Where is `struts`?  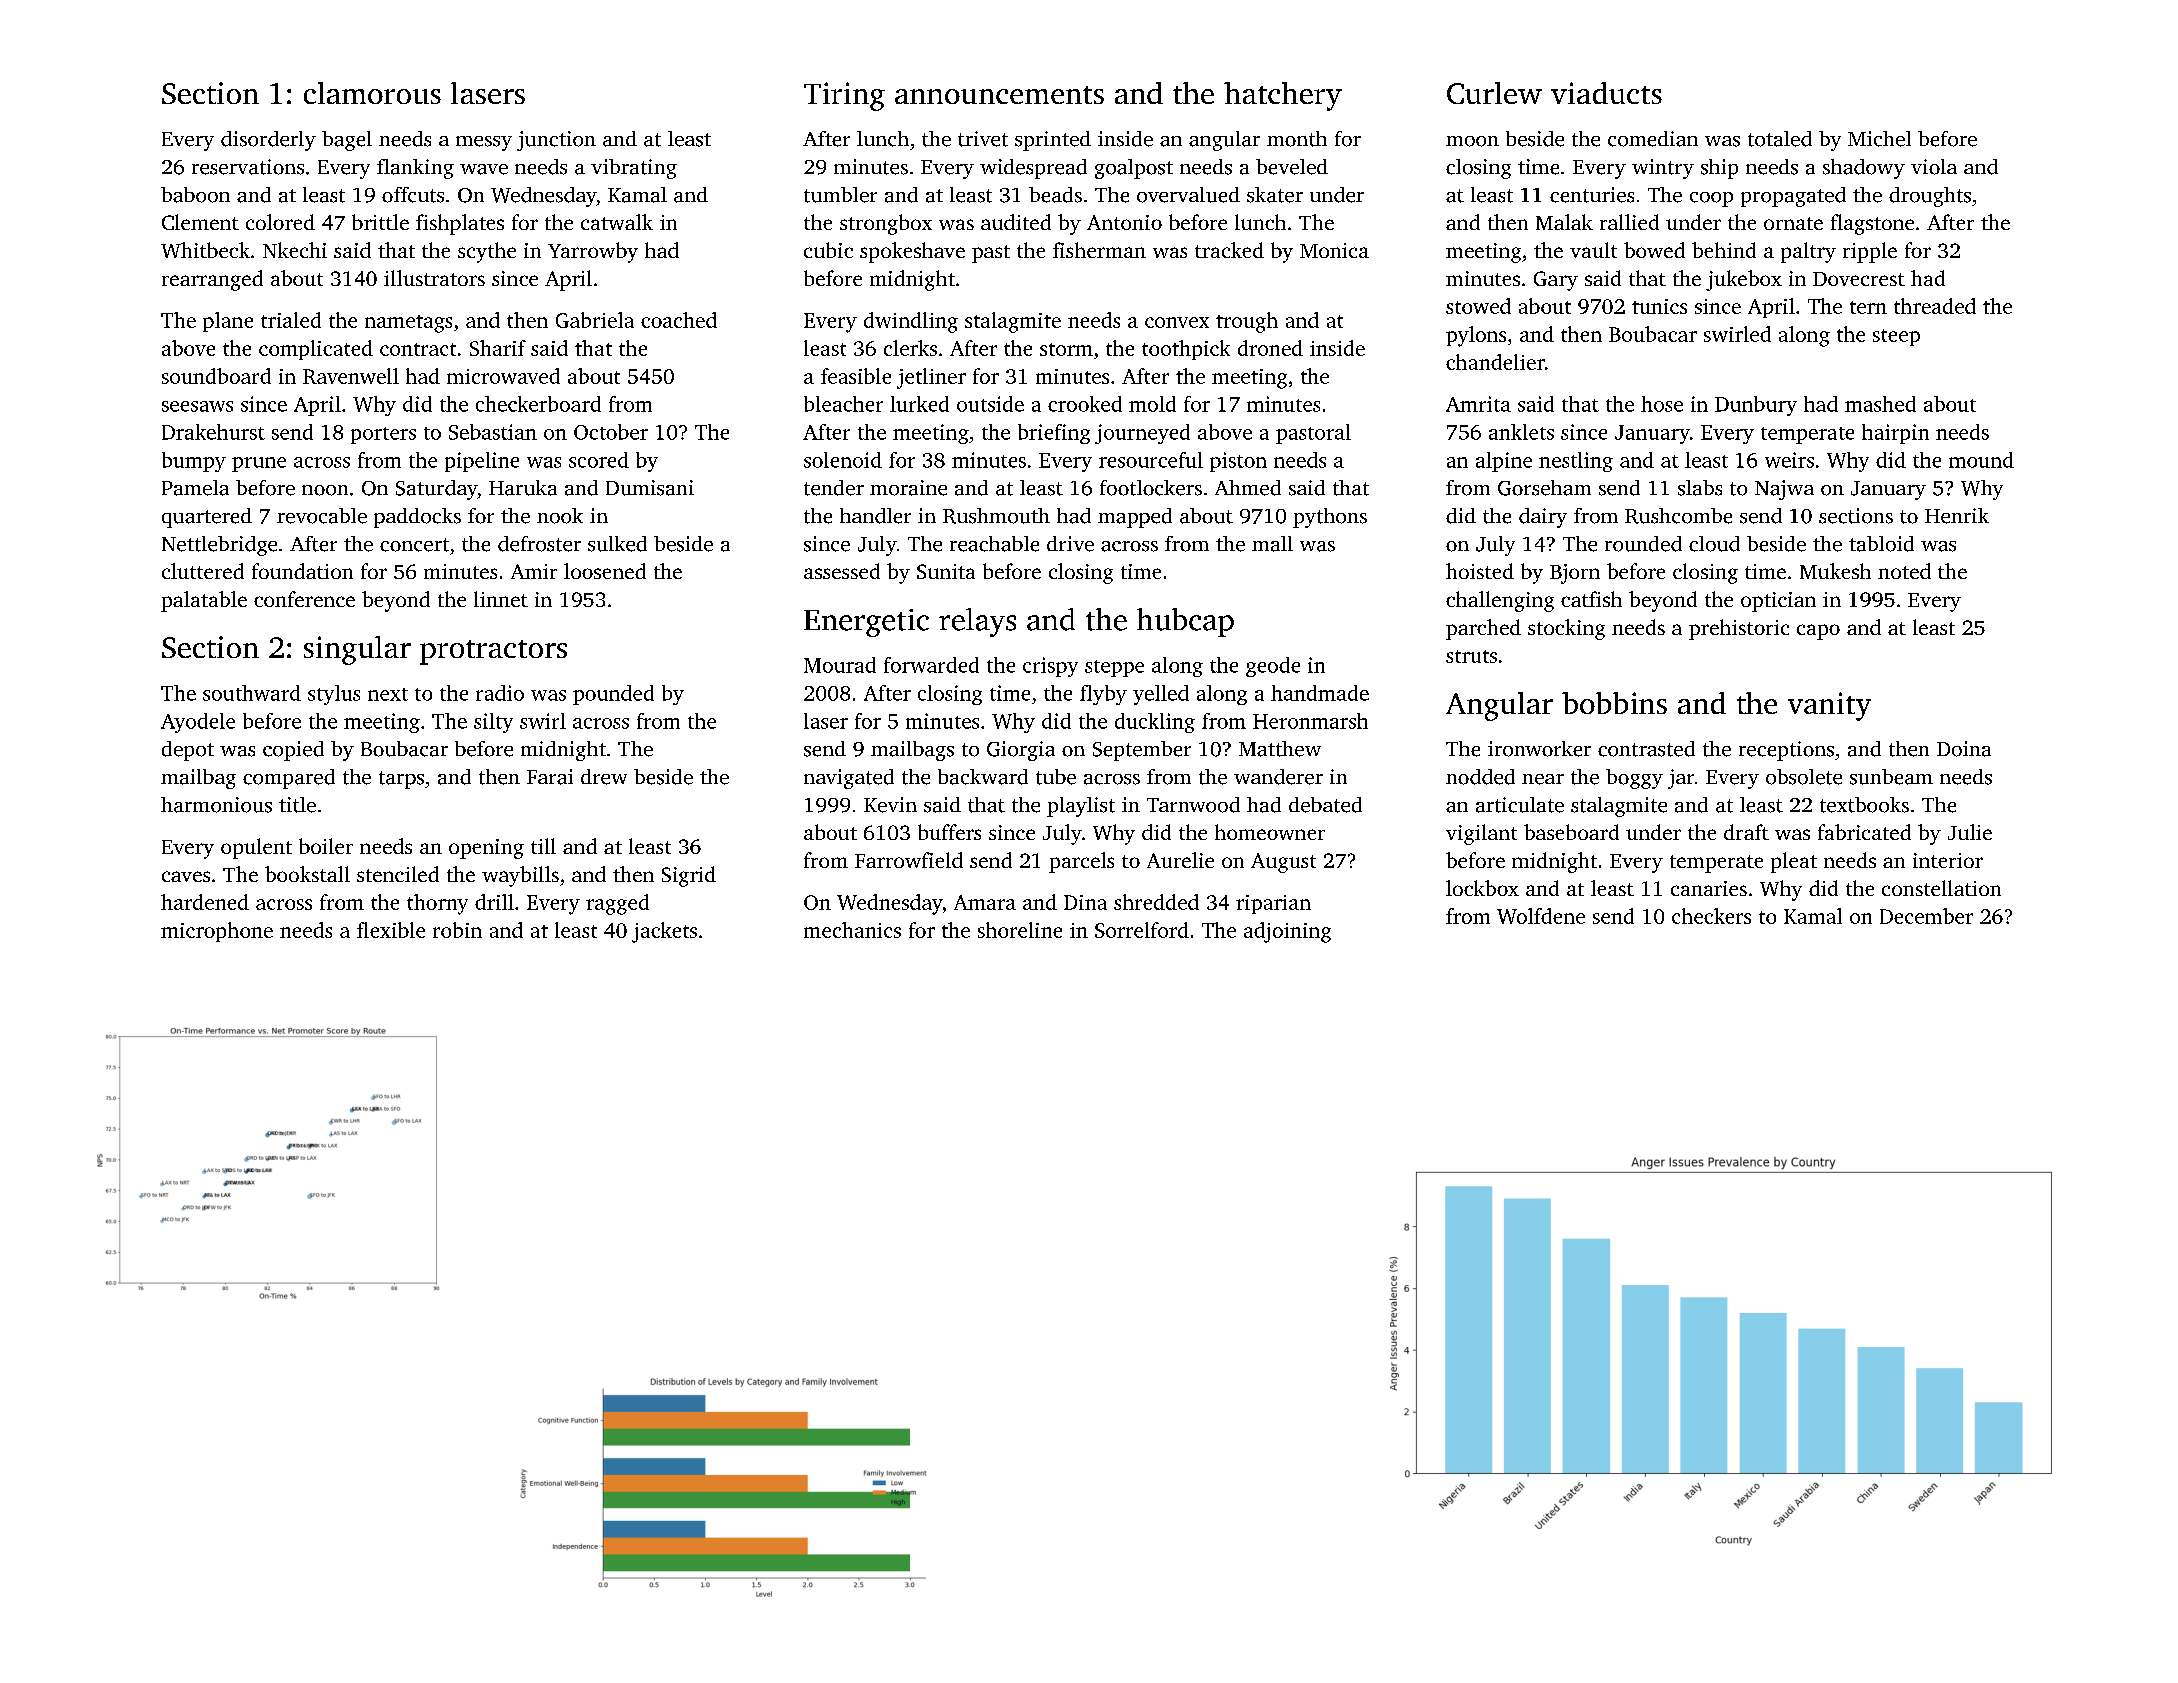 struts is located at coordinates (1471, 656).
